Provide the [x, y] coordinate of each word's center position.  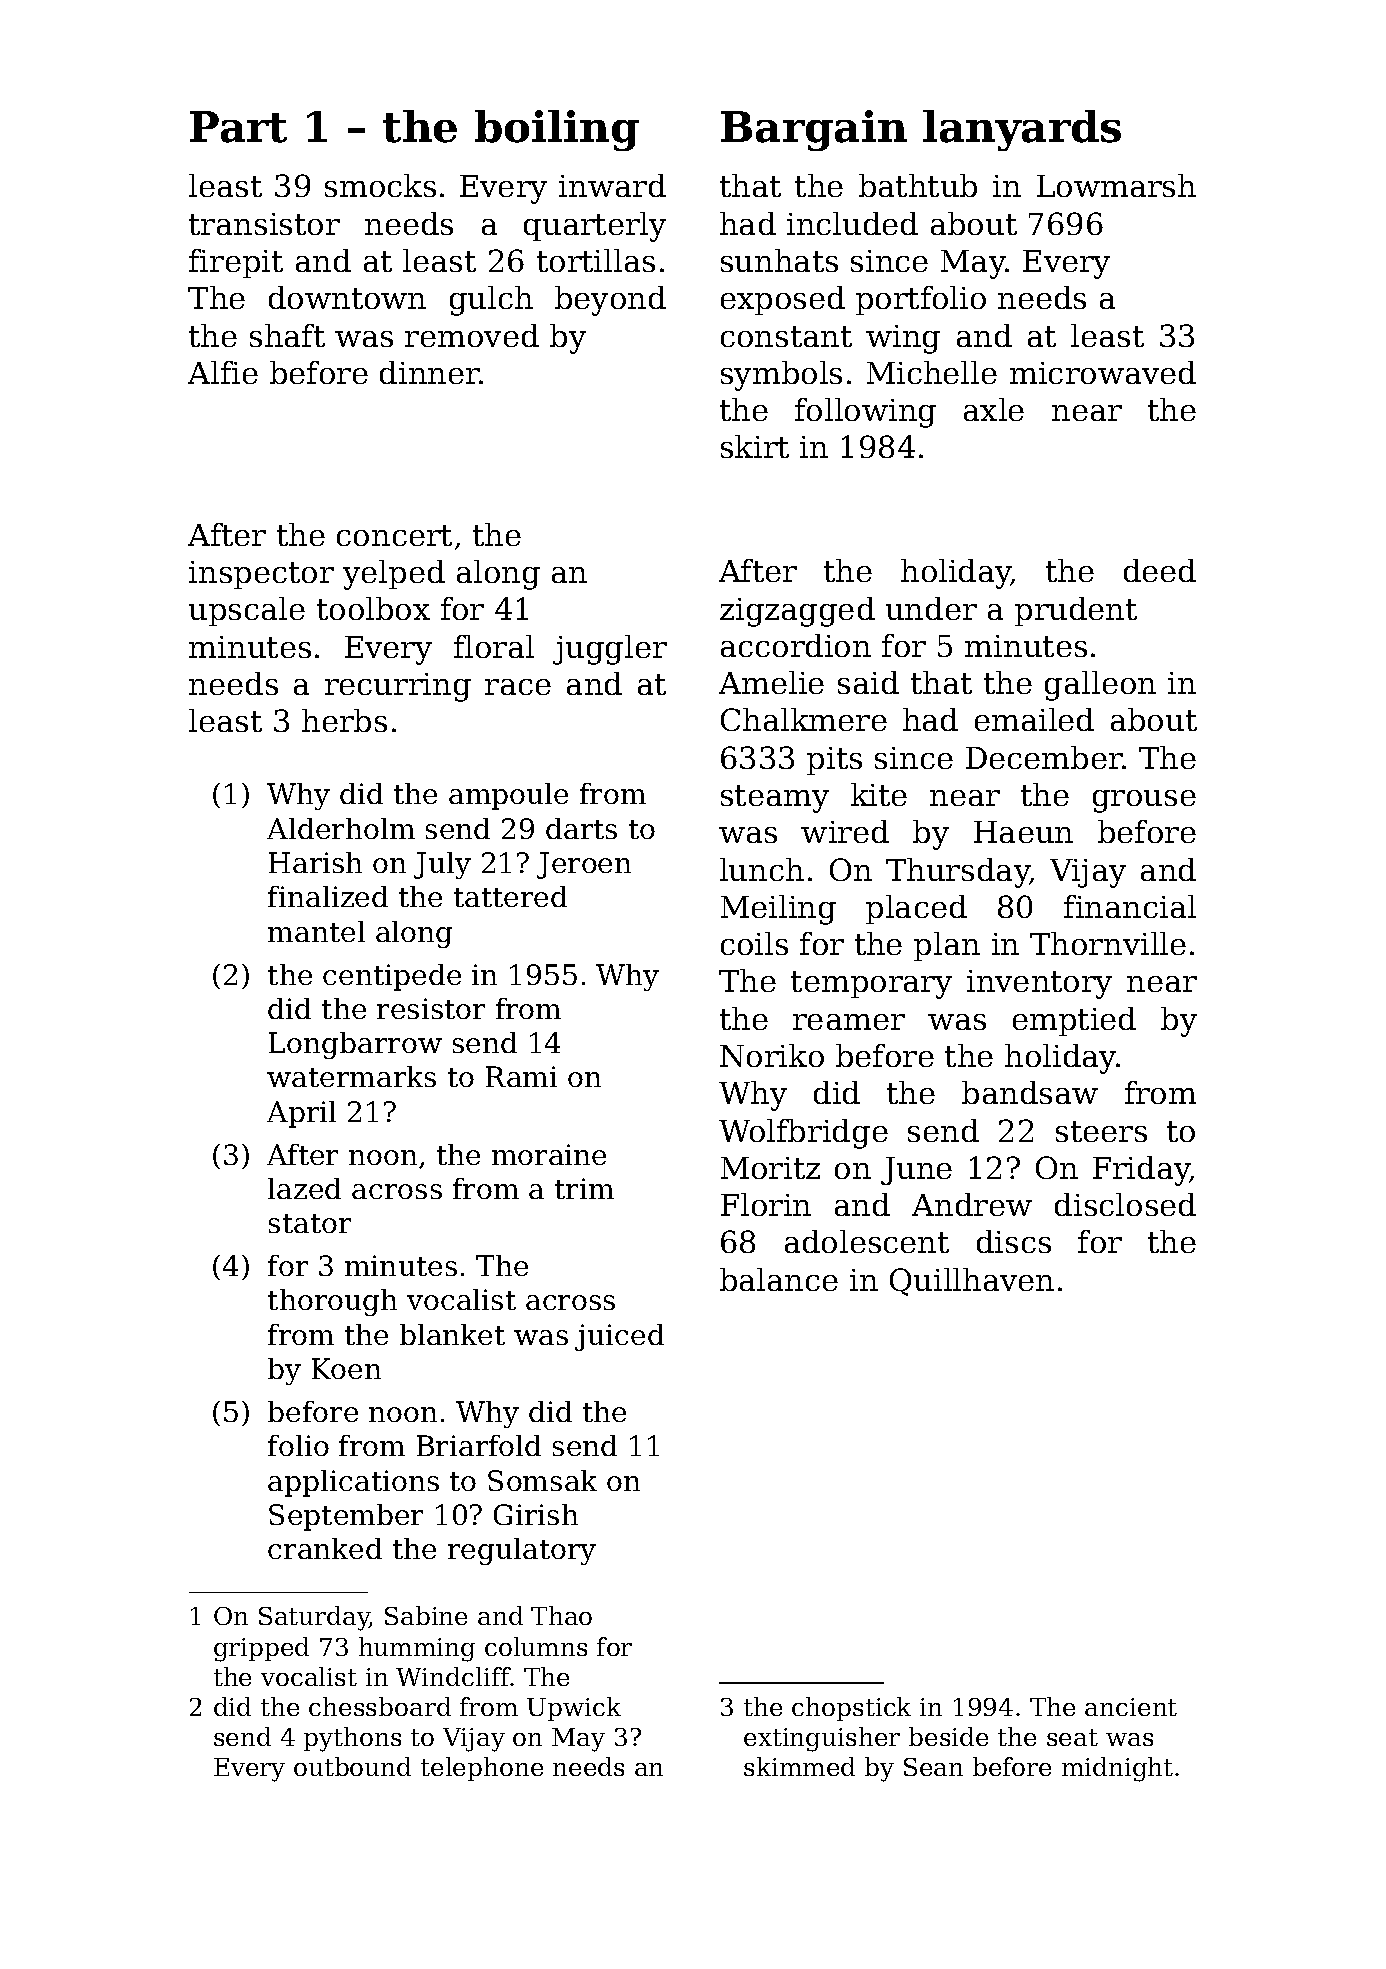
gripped [261, 1649]
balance [779, 1279]
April [301, 1114]
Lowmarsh [1116, 185]
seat [1072, 1737]
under [931, 608]
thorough [332, 1302]
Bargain [814, 130]
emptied [1074, 1021]
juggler [610, 650]
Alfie [223, 372]
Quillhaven [972, 1282]
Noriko [772, 1055]
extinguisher [822, 1739]
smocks [380, 185]
